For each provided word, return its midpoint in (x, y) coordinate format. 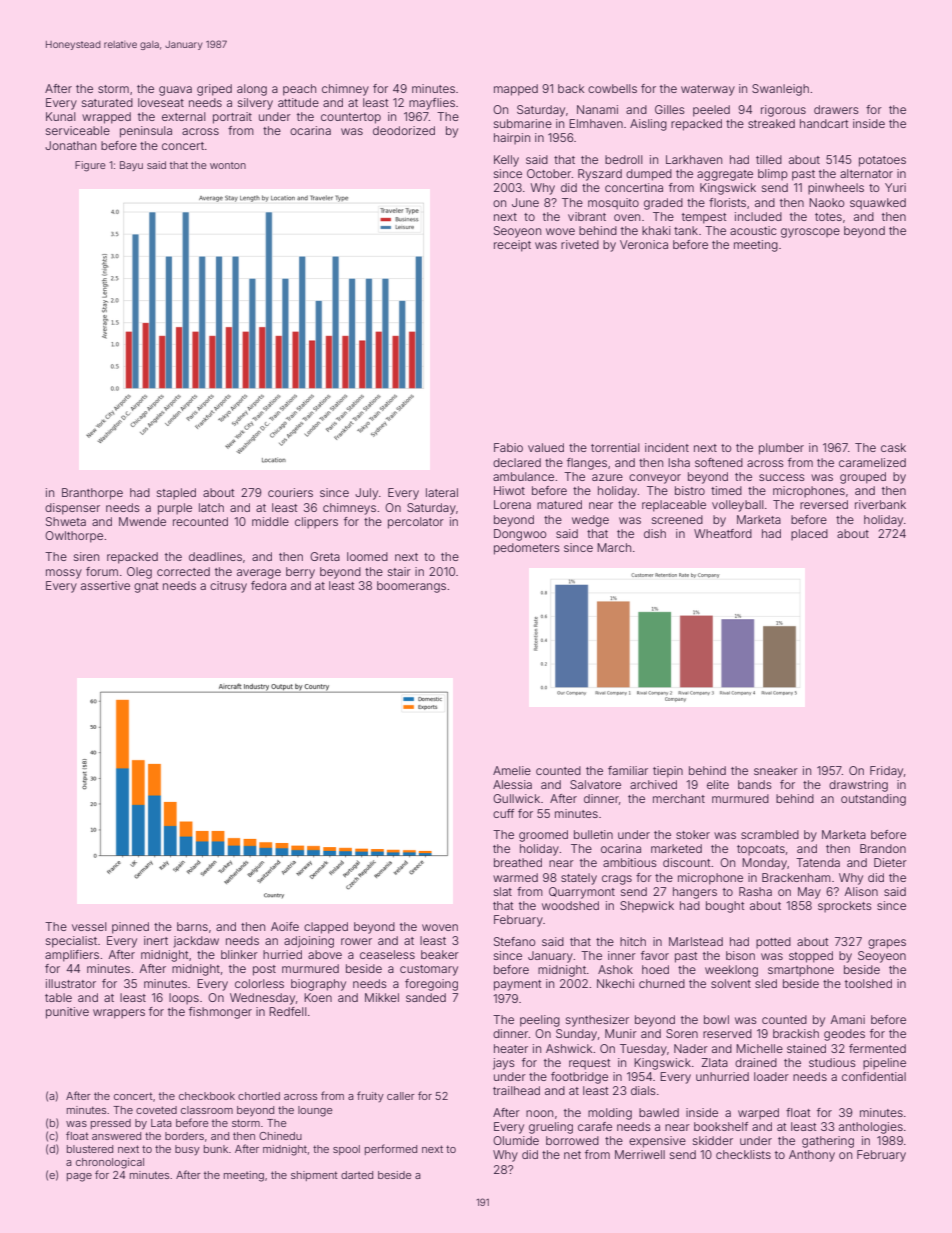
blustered (90, 1149)
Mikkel (382, 997)
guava (175, 91)
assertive (105, 585)
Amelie (512, 770)
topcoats (761, 850)
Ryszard (600, 175)
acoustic (753, 230)
